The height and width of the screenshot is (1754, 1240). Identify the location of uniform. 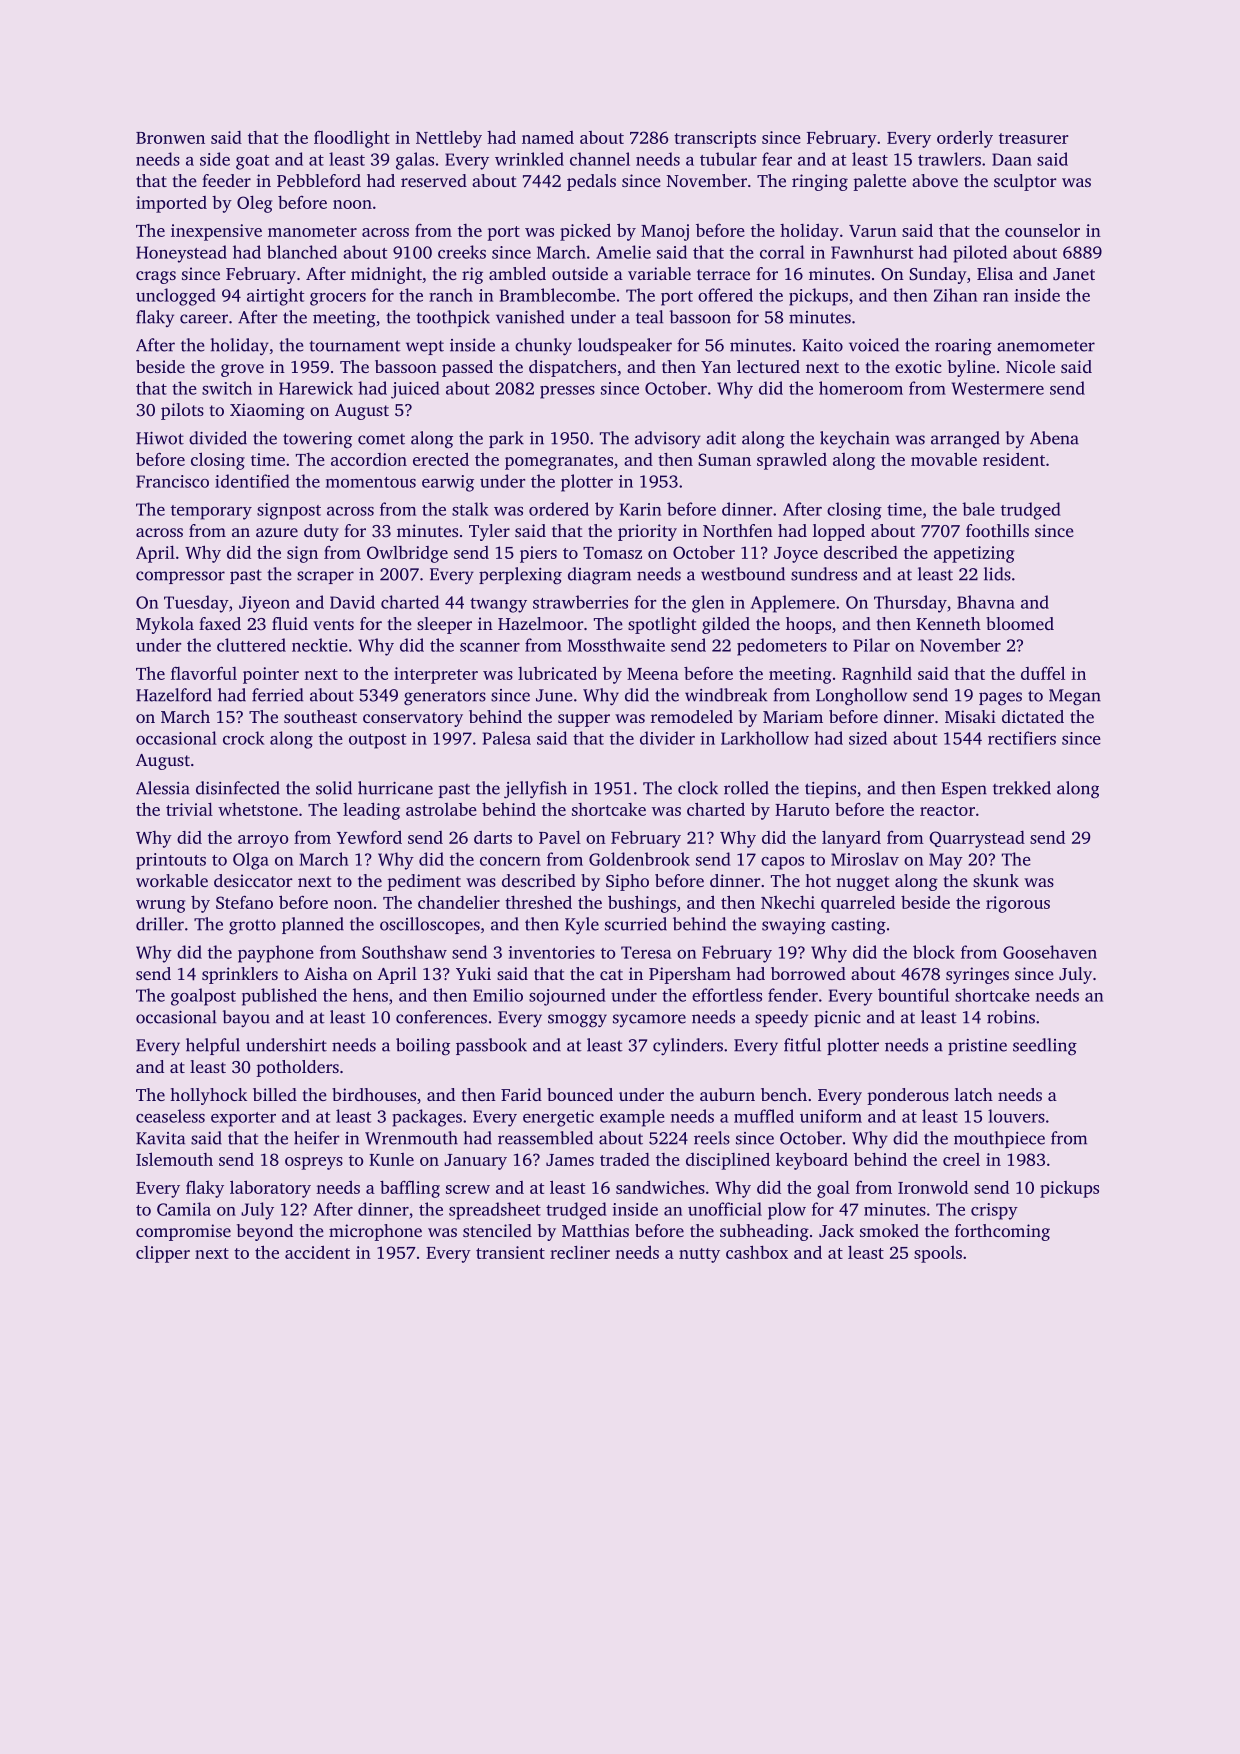
(831, 1116).
